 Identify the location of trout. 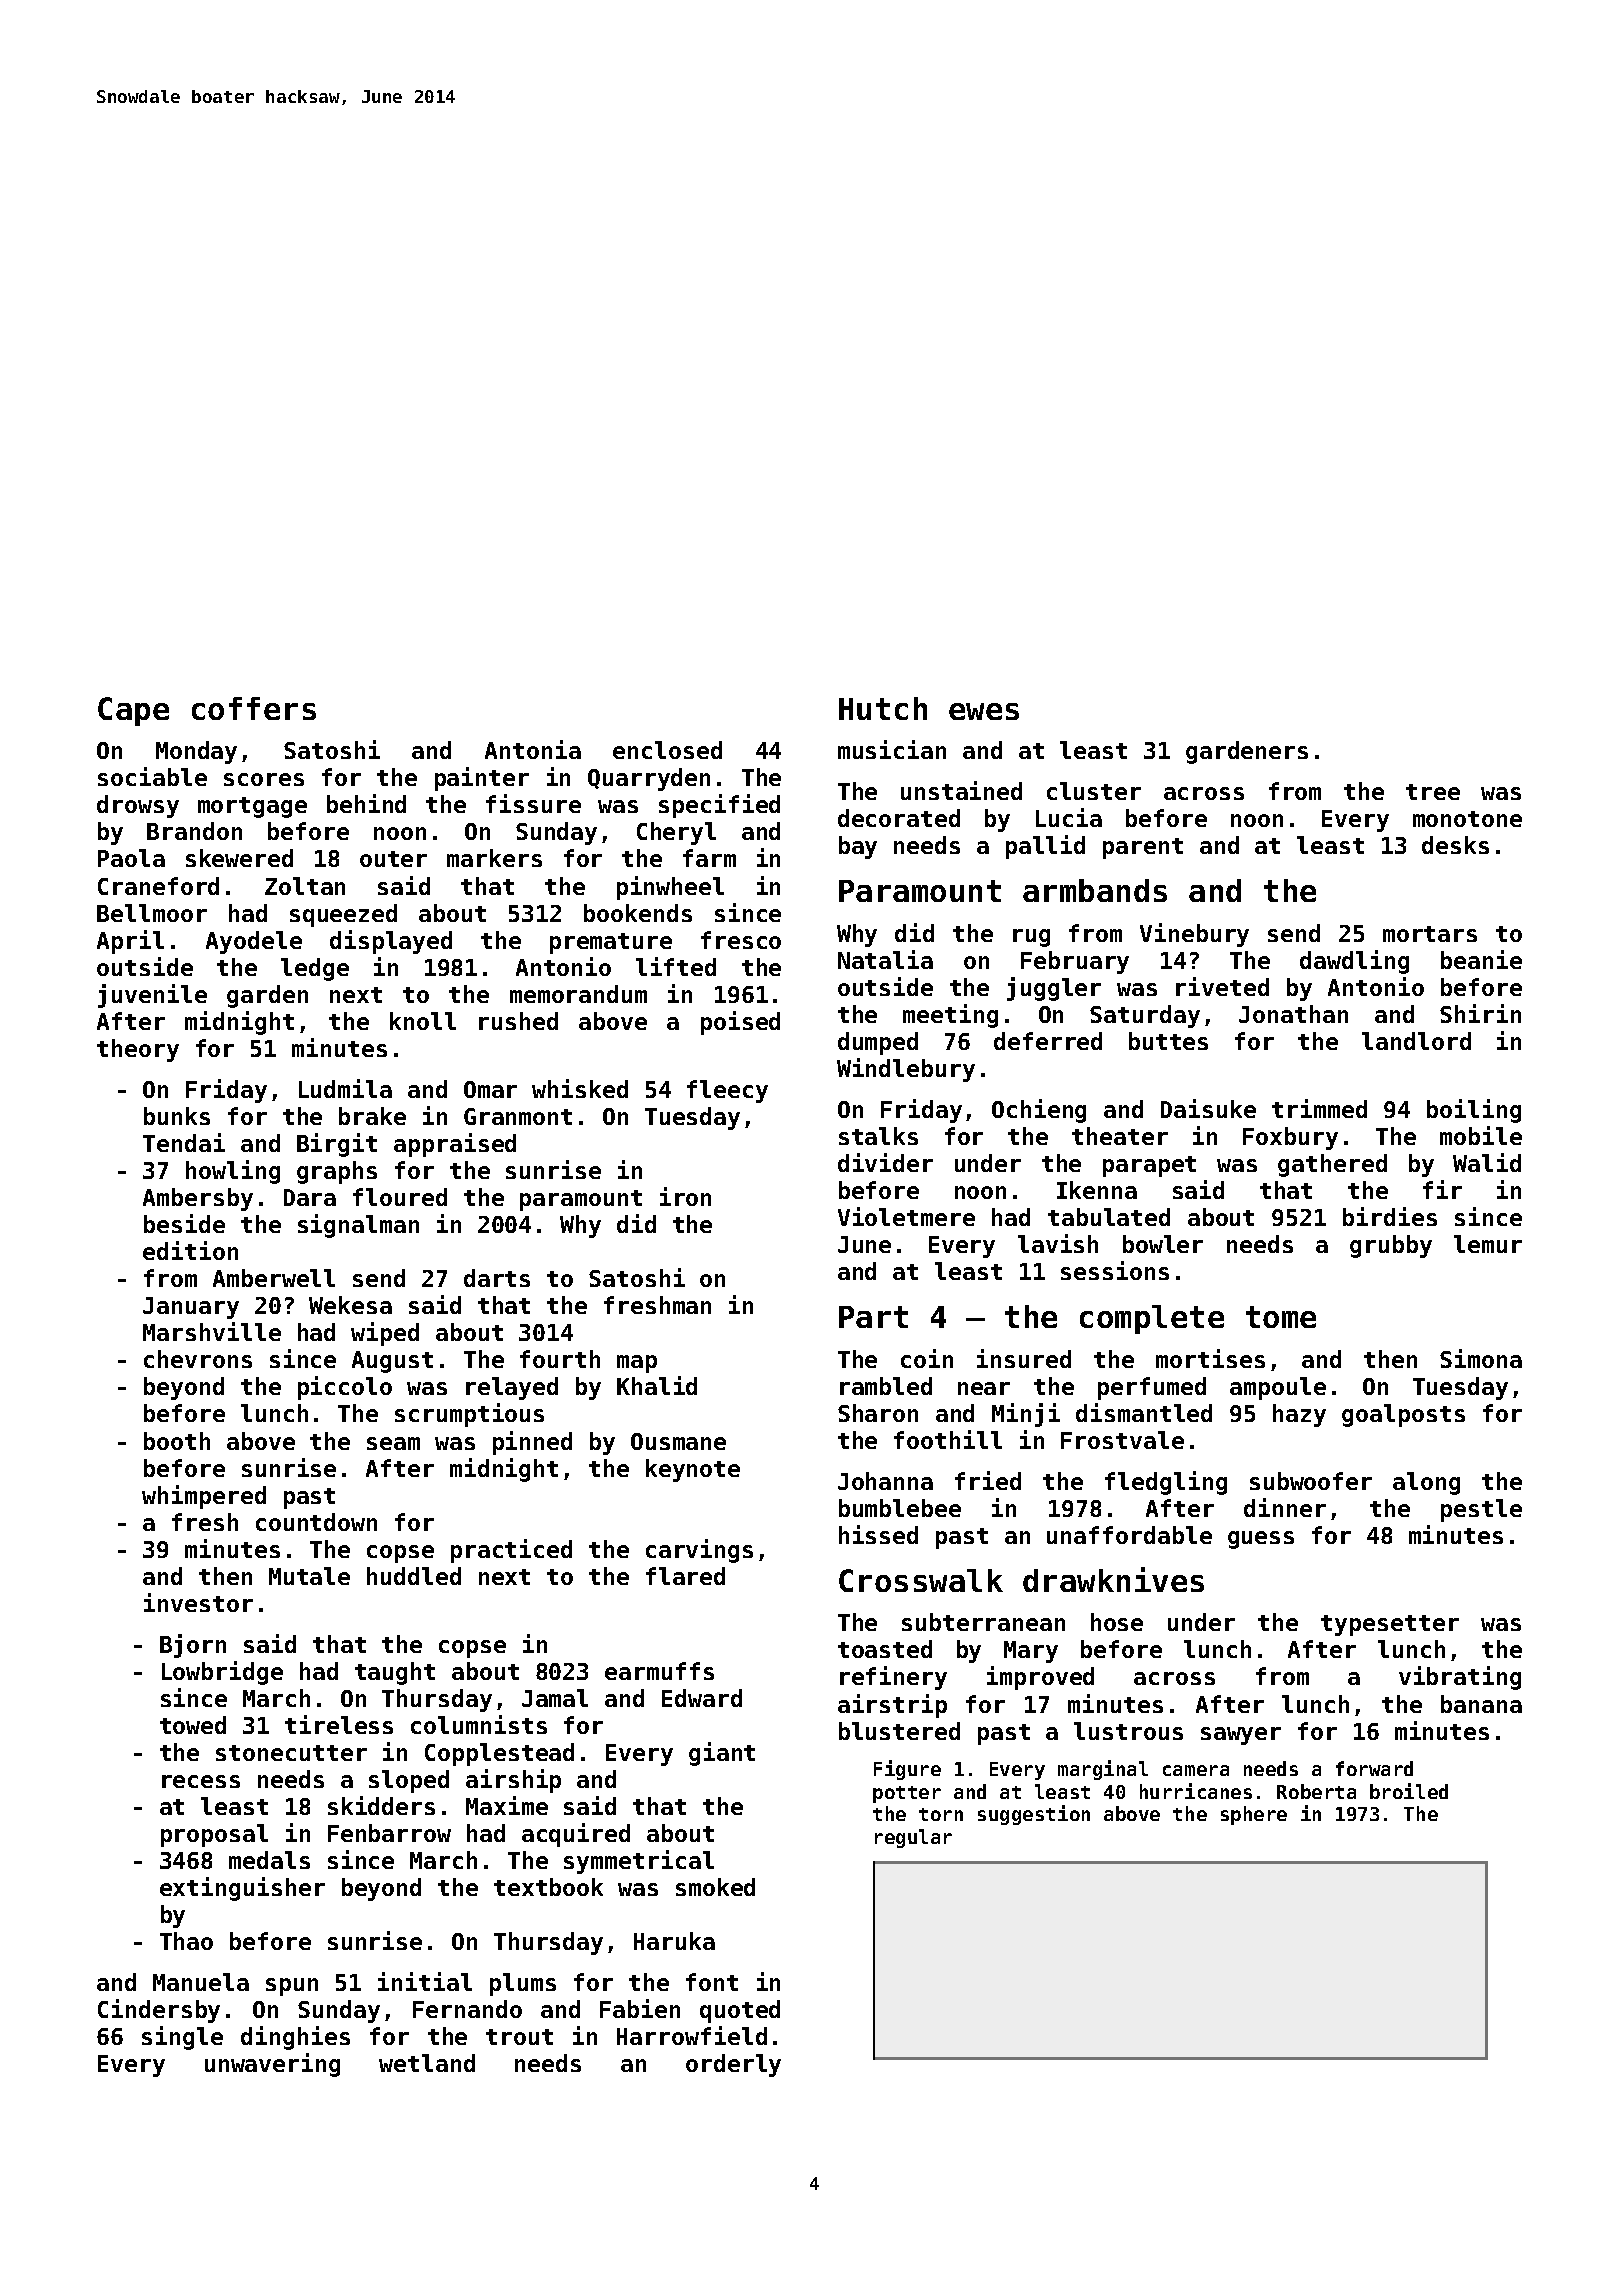
(519, 2037).
